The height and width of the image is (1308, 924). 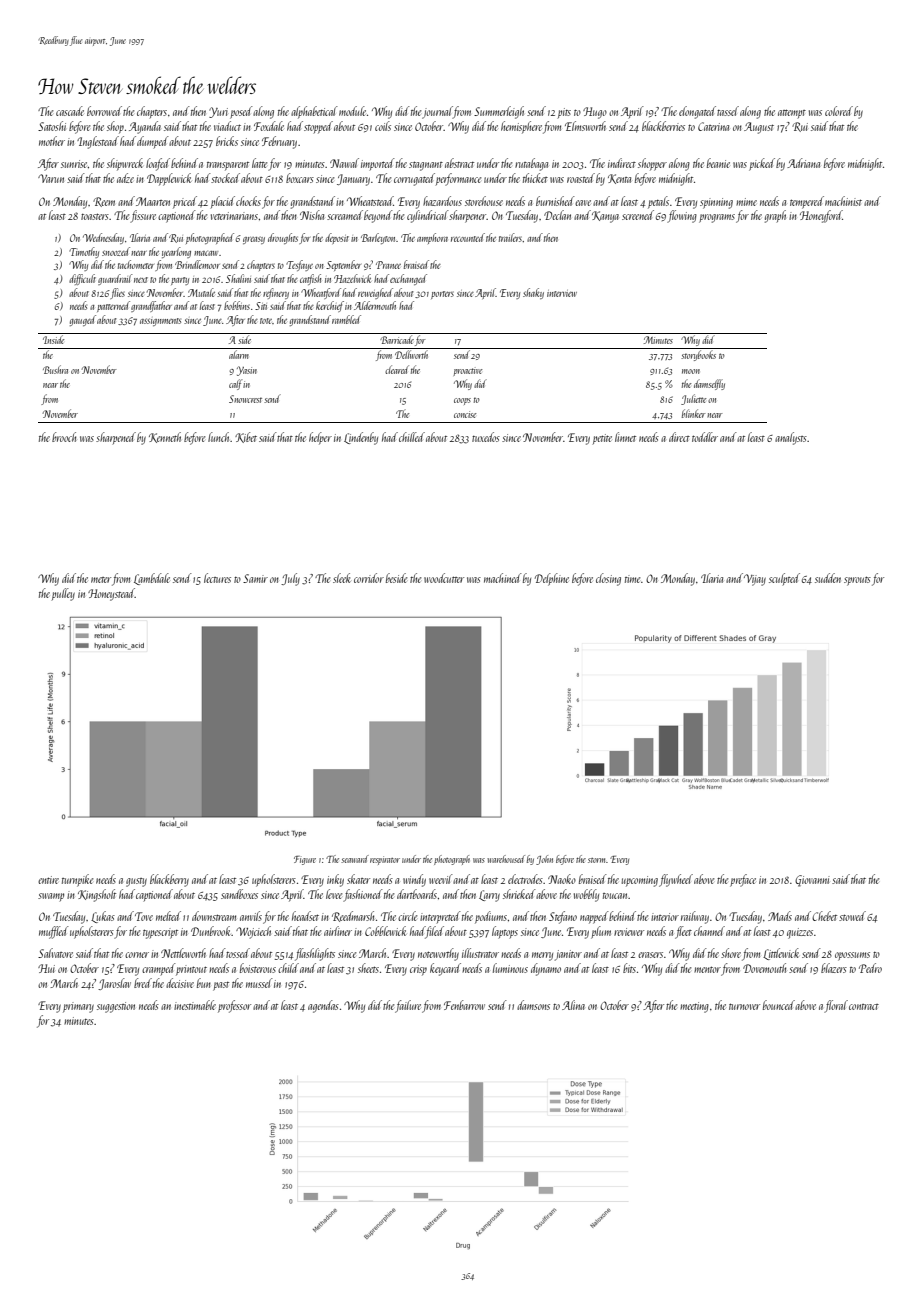 I want to click on sprouts, so click(x=857, y=581).
